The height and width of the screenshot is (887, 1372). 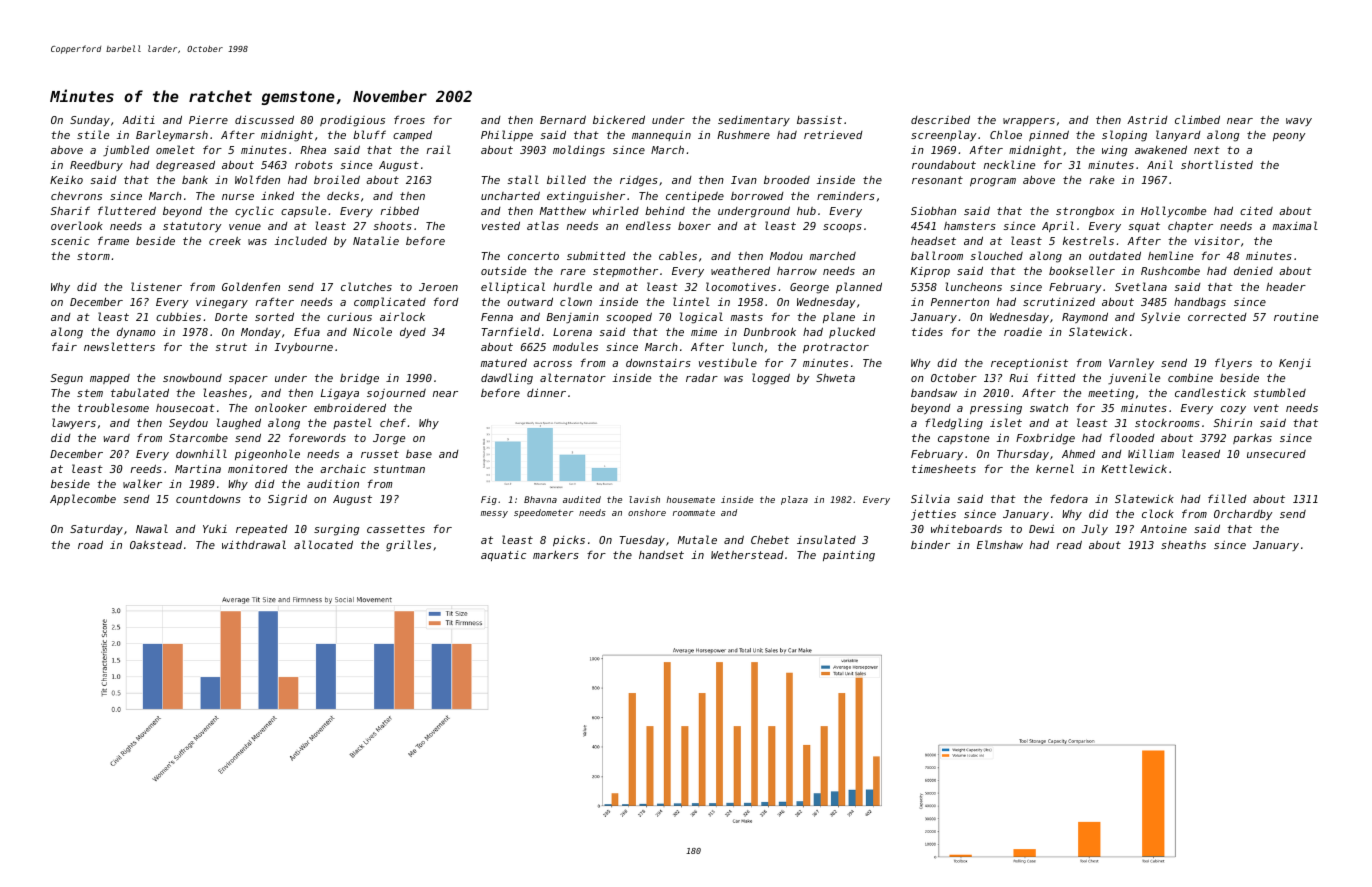 What do you see at coordinates (156, 544) in the screenshot?
I see `Oakstead` at bounding box center [156, 544].
